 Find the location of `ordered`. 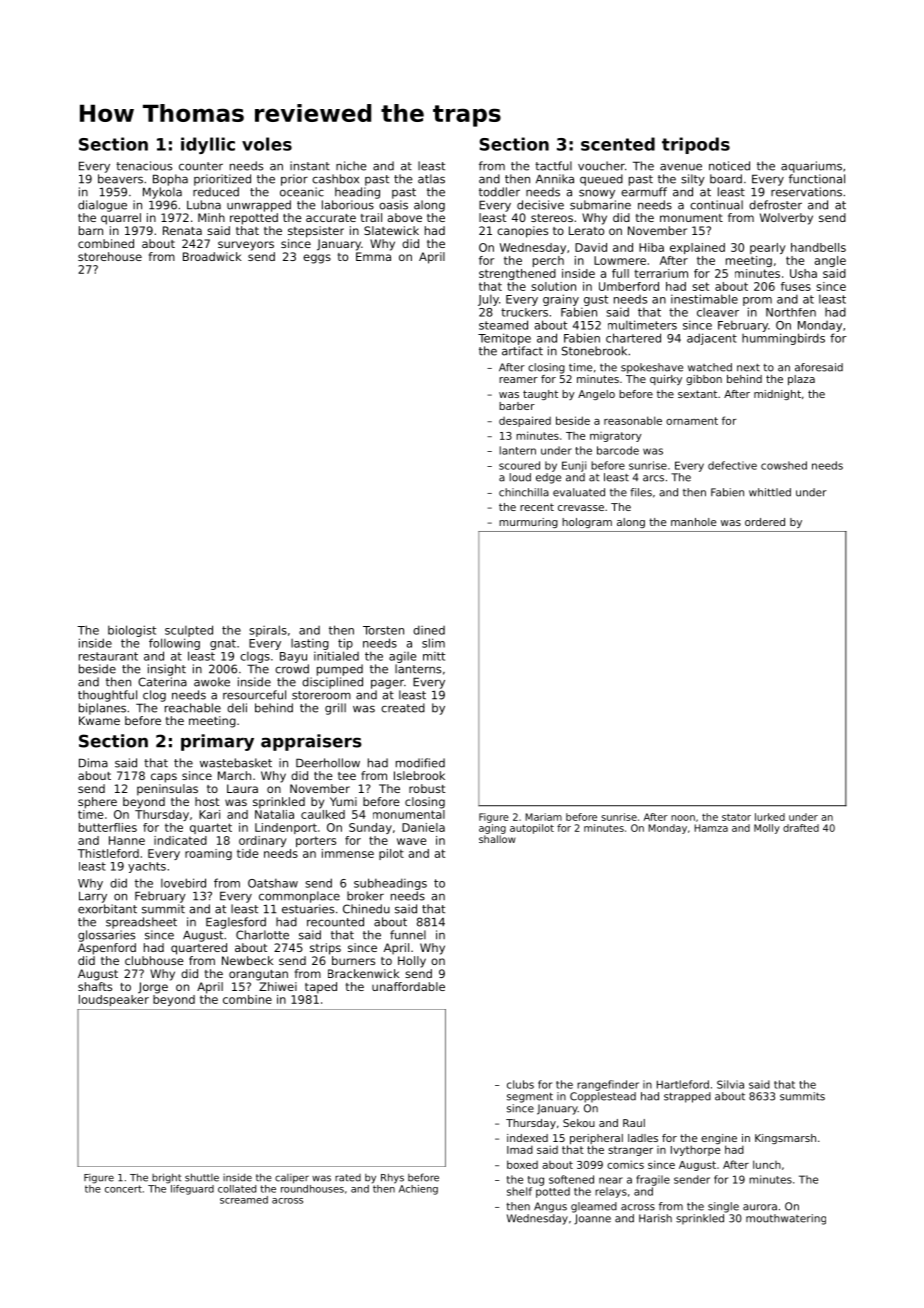

ordered is located at coordinates (765, 522).
